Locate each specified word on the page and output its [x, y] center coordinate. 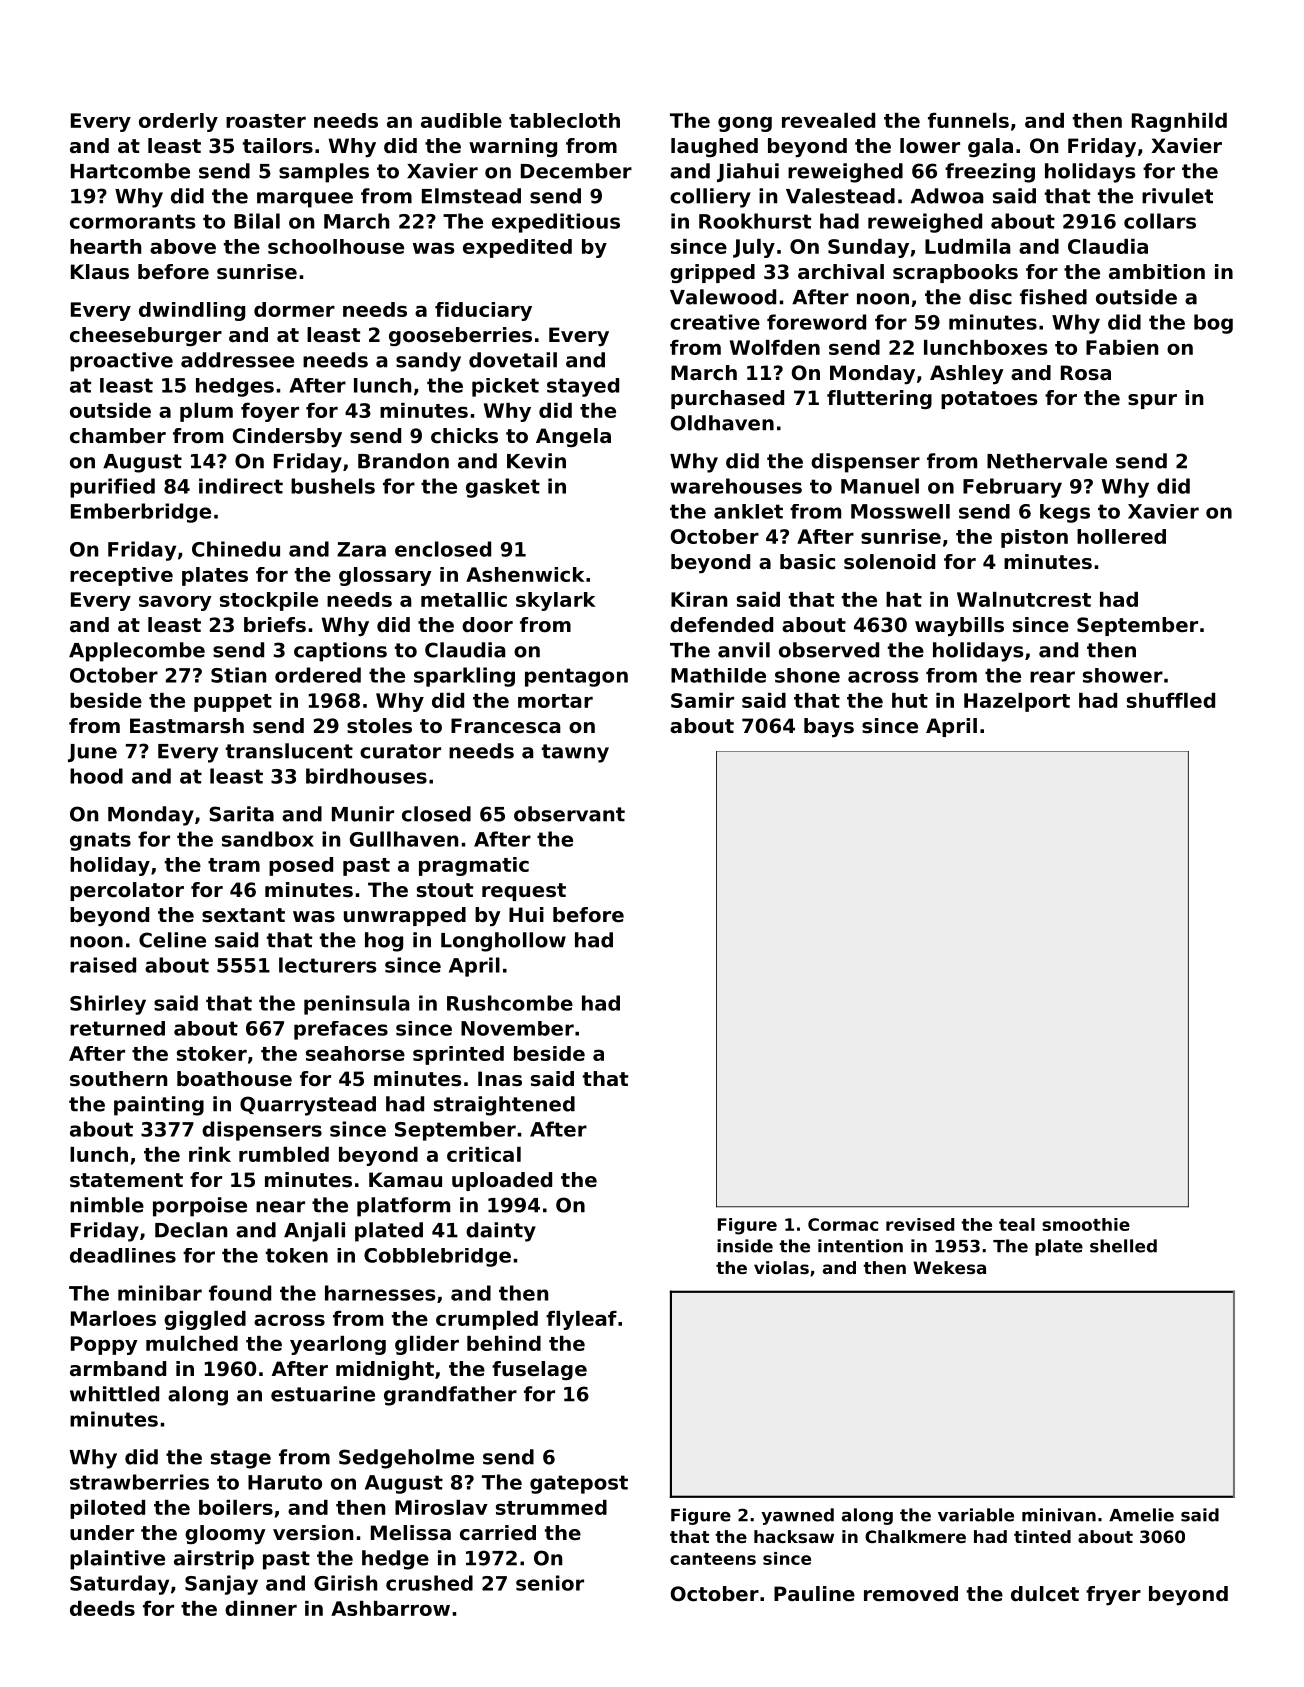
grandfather [450, 1396]
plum [206, 412]
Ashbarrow [390, 1608]
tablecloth [564, 120]
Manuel [880, 486]
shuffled [1171, 700]
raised [103, 965]
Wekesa [949, 1267]
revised [920, 1224]
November [517, 1028]
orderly [178, 122]
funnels [968, 120]
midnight [385, 1370]
